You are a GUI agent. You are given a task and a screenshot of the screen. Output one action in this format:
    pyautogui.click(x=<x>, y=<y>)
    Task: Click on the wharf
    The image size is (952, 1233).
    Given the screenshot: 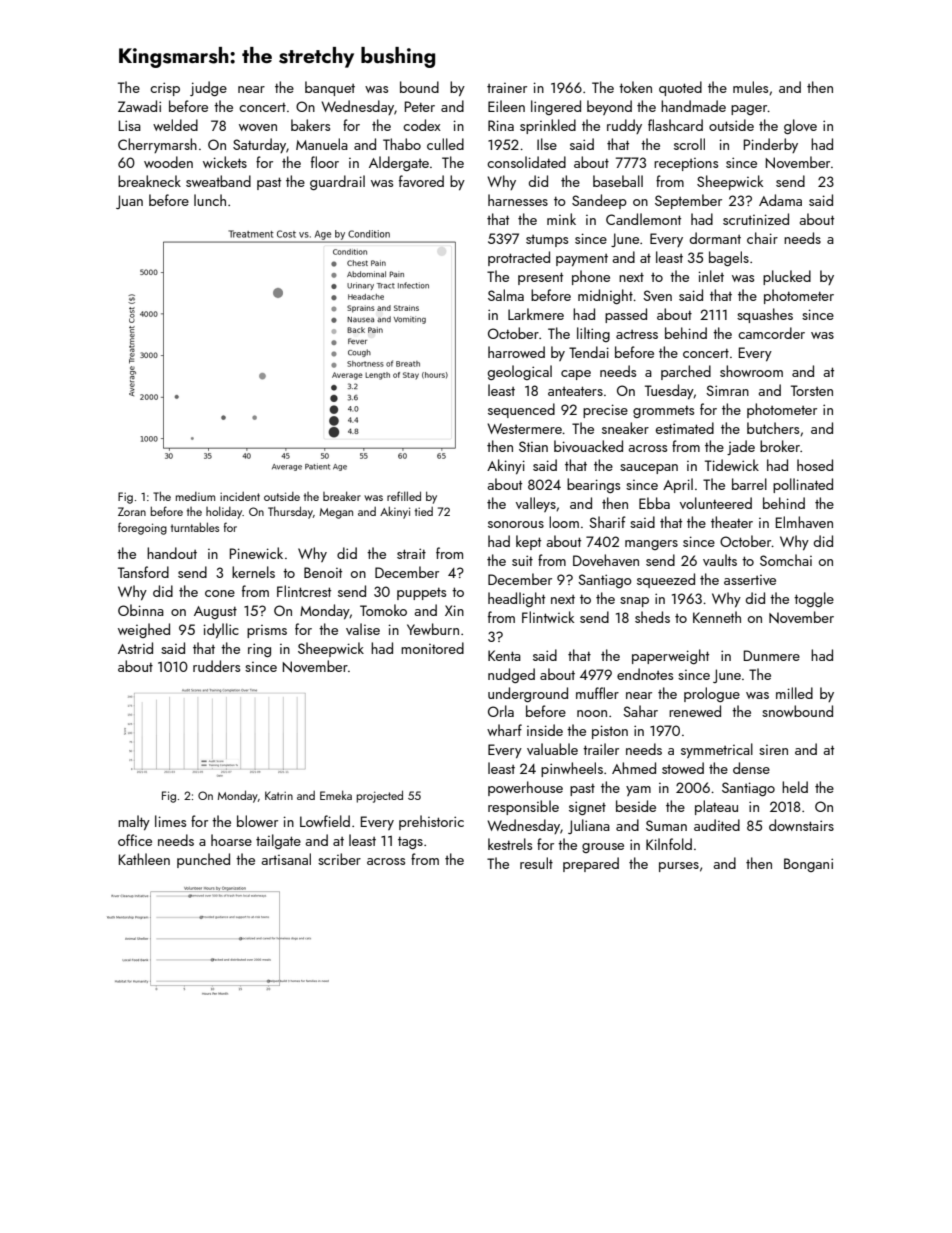 What is the action you would take?
    pyautogui.click(x=504, y=730)
